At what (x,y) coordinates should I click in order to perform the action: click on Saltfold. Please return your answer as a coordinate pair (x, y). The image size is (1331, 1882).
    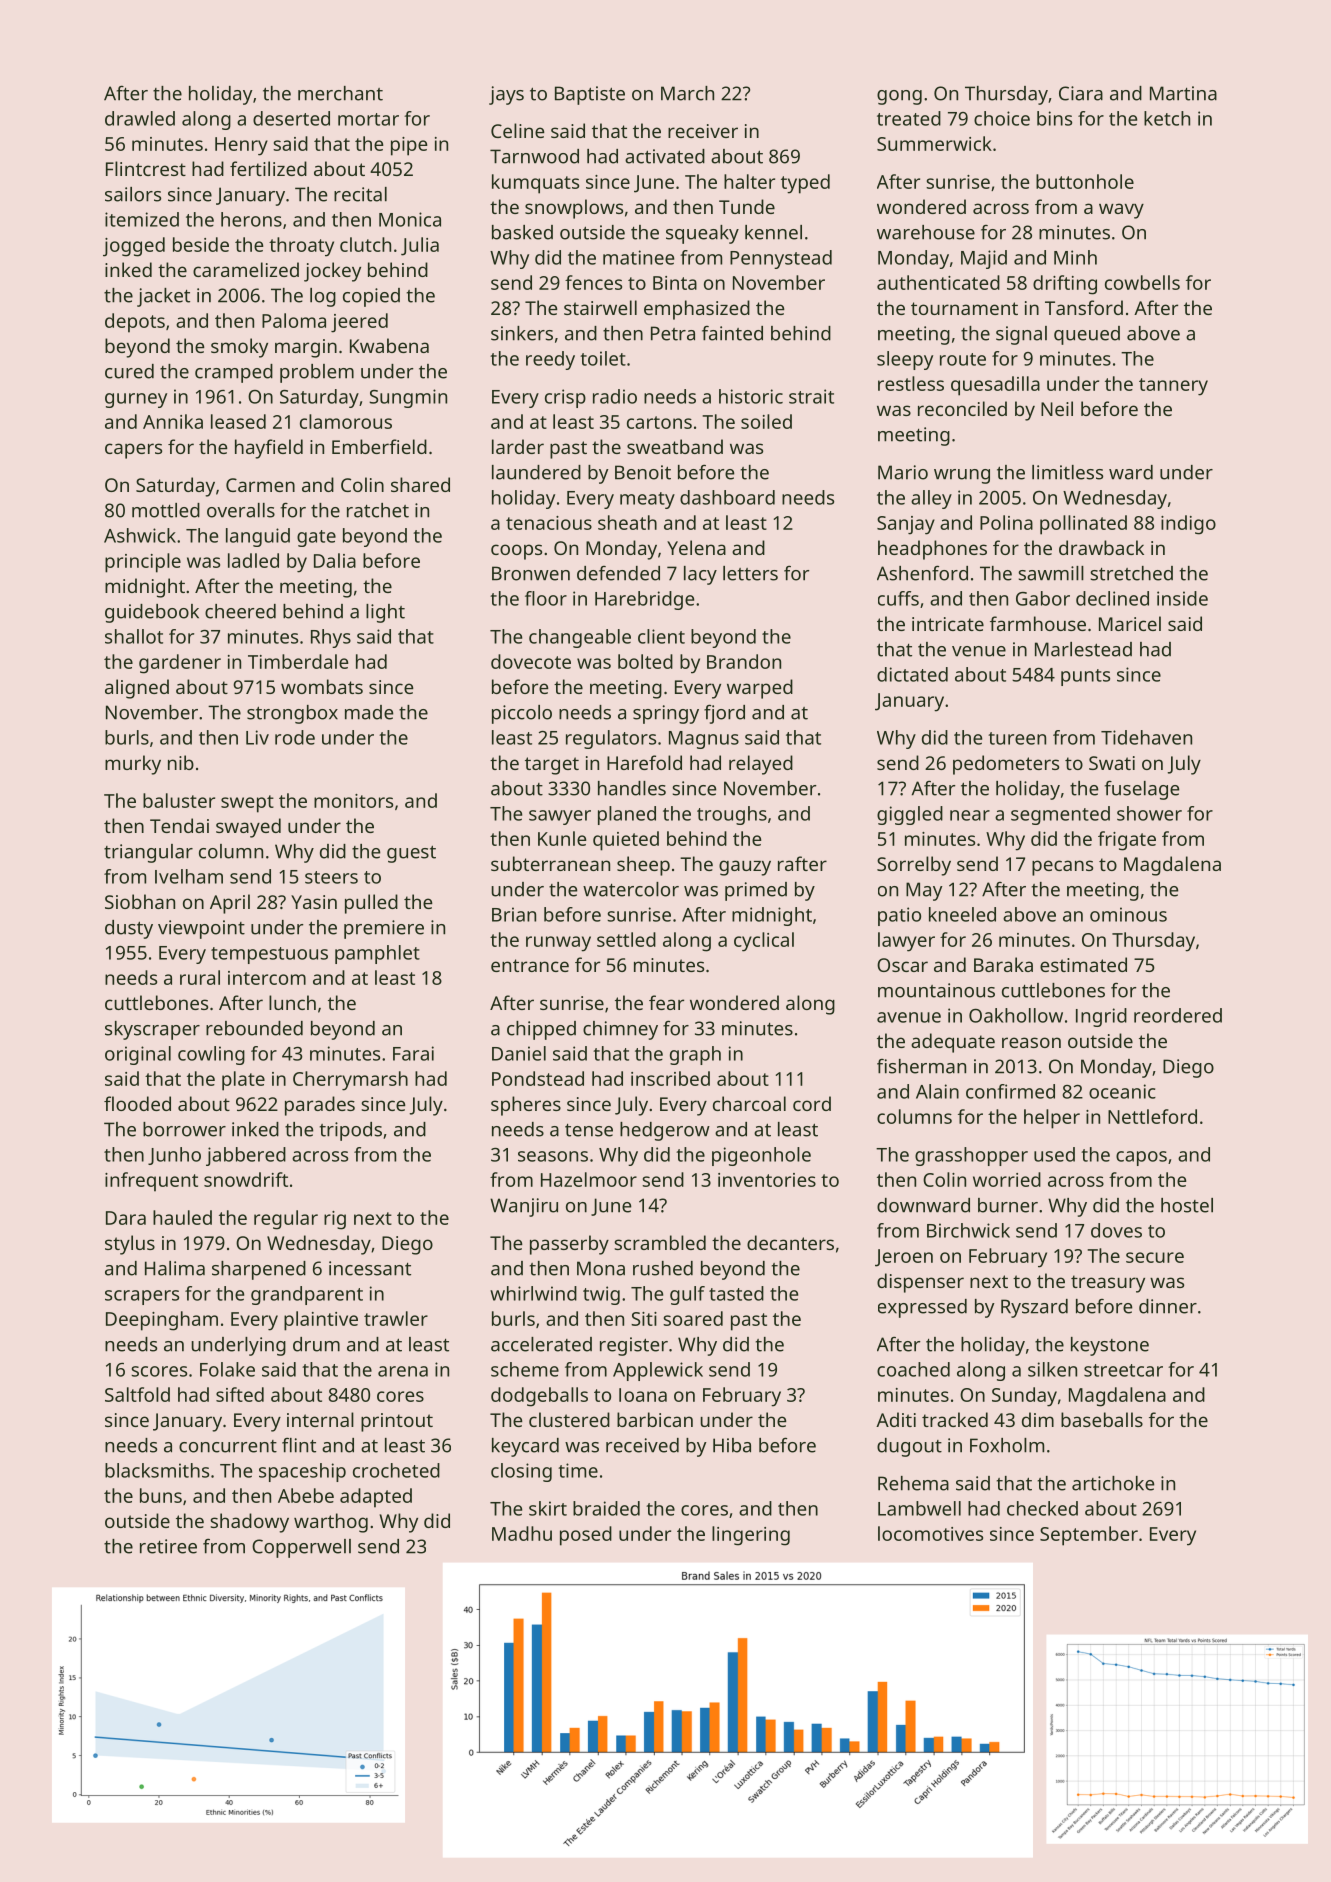
    Looking at the image, I should click on (137, 1394).
